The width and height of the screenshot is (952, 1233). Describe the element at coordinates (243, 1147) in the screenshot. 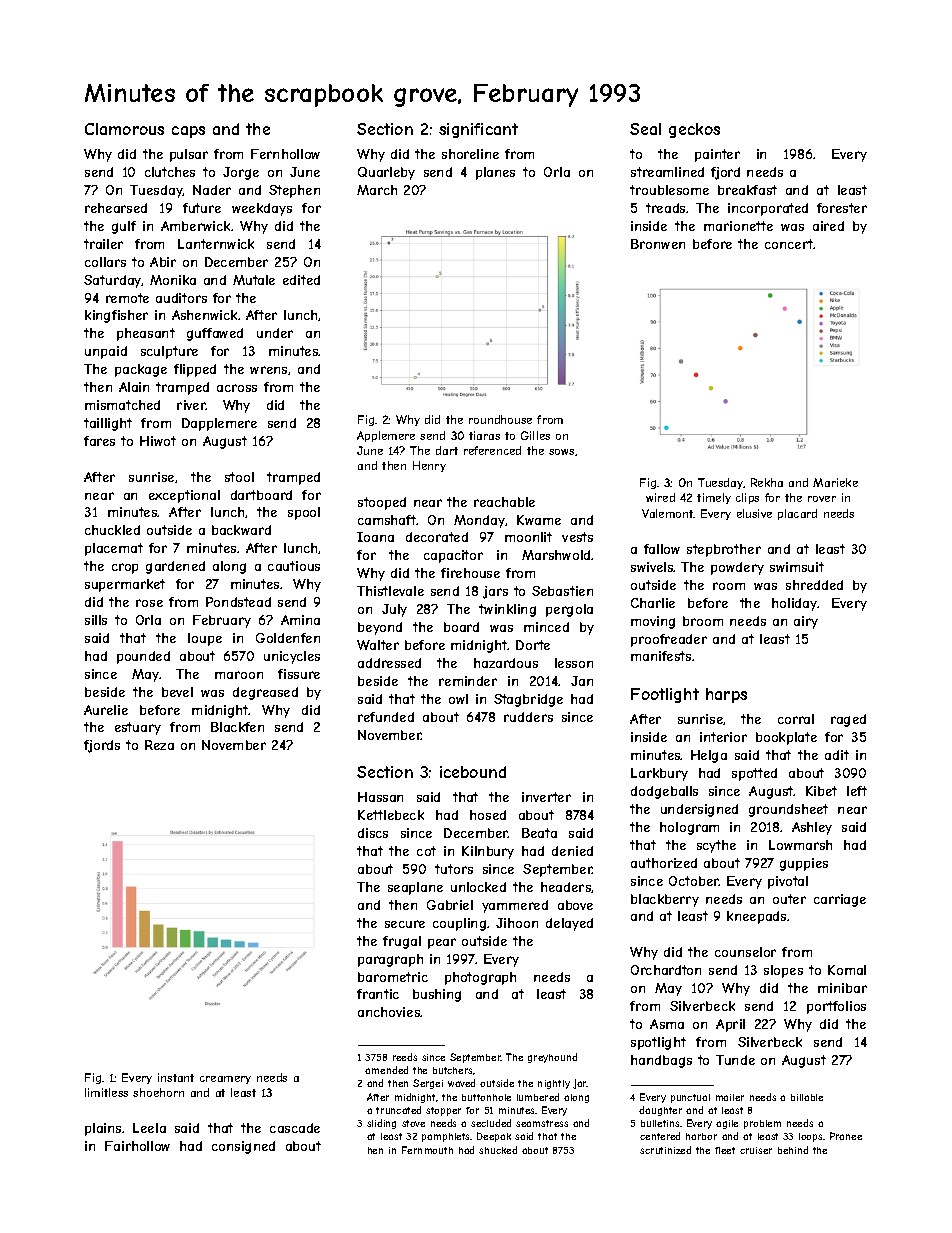

I see `consigned` at that location.
